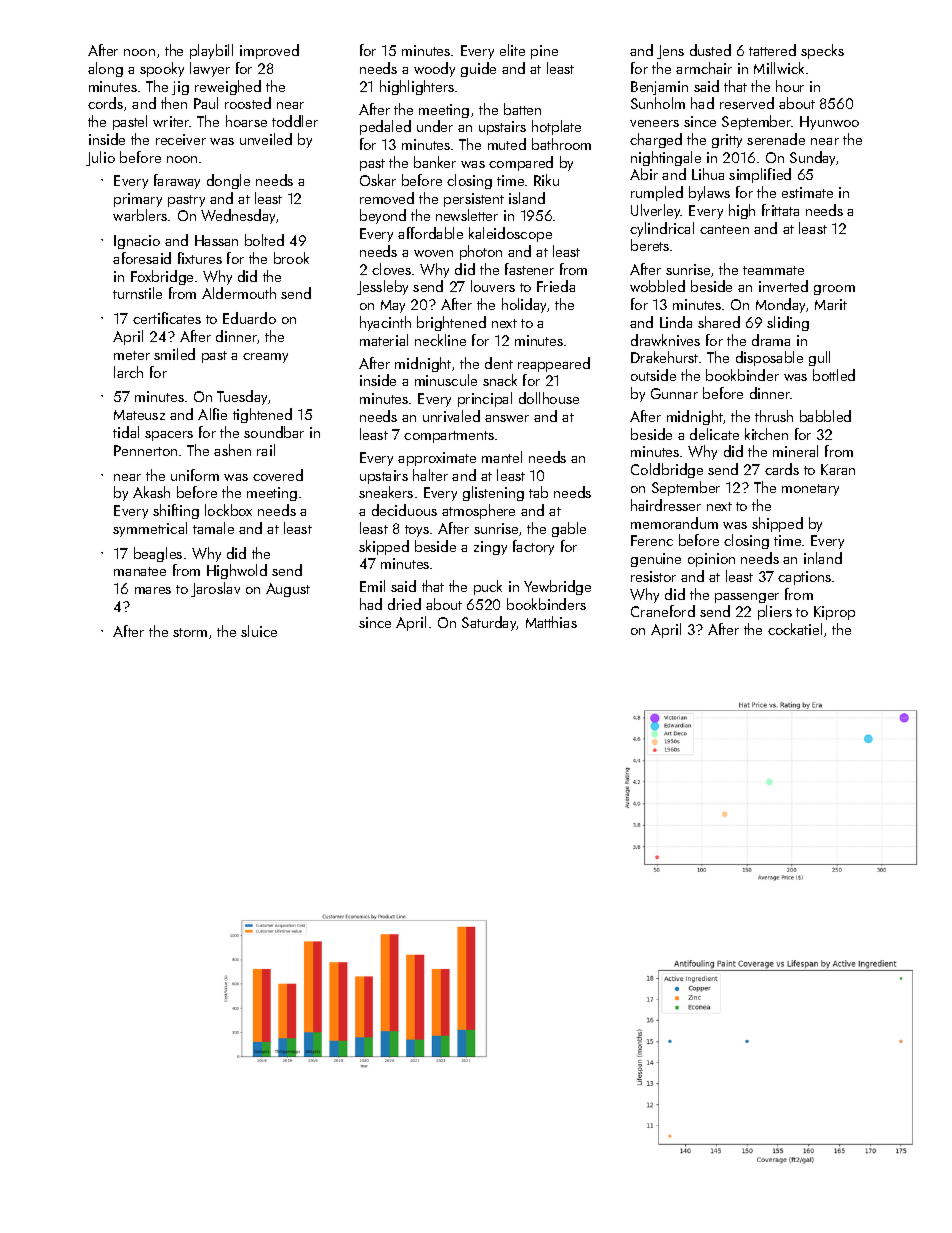 Image resolution: width=952 pixels, height=1233 pixels. I want to click on storm, so click(190, 632).
